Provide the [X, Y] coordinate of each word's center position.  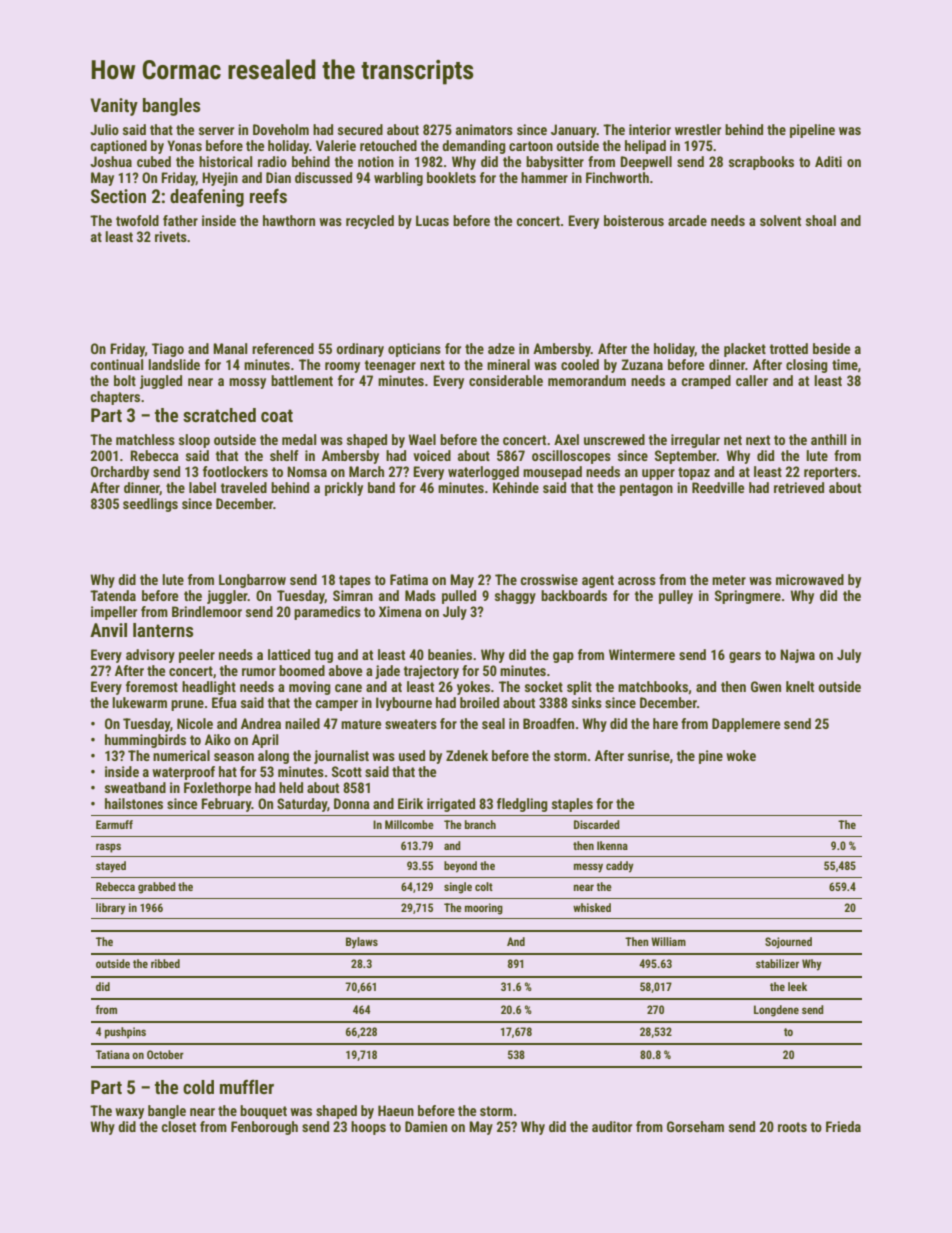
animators [484, 129]
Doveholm [281, 129]
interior [650, 129]
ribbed [165, 963]
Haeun [396, 1110]
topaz [694, 473]
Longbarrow [252, 581]
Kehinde [516, 487]
